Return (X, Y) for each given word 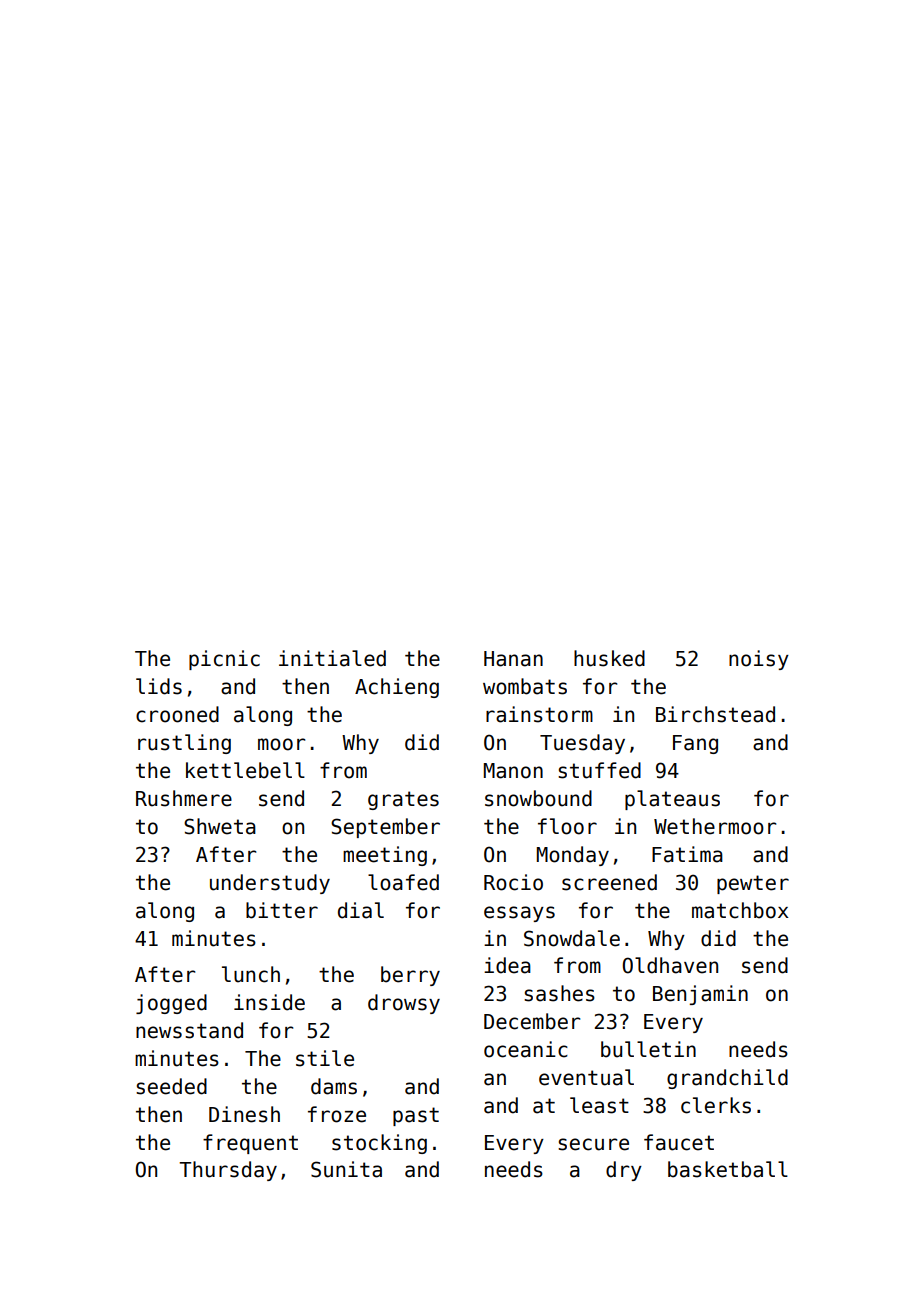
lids (159, 686)
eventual (586, 1077)
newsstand (189, 1030)
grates (403, 800)
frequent (250, 1144)
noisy (759, 660)
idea (507, 965)
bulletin (648, 1049)
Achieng (397, 688)
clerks (716, 1105)
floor (567, 826)
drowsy (404, 1004)
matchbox (740, 910)
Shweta (220, 826)
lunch (251, 974)
